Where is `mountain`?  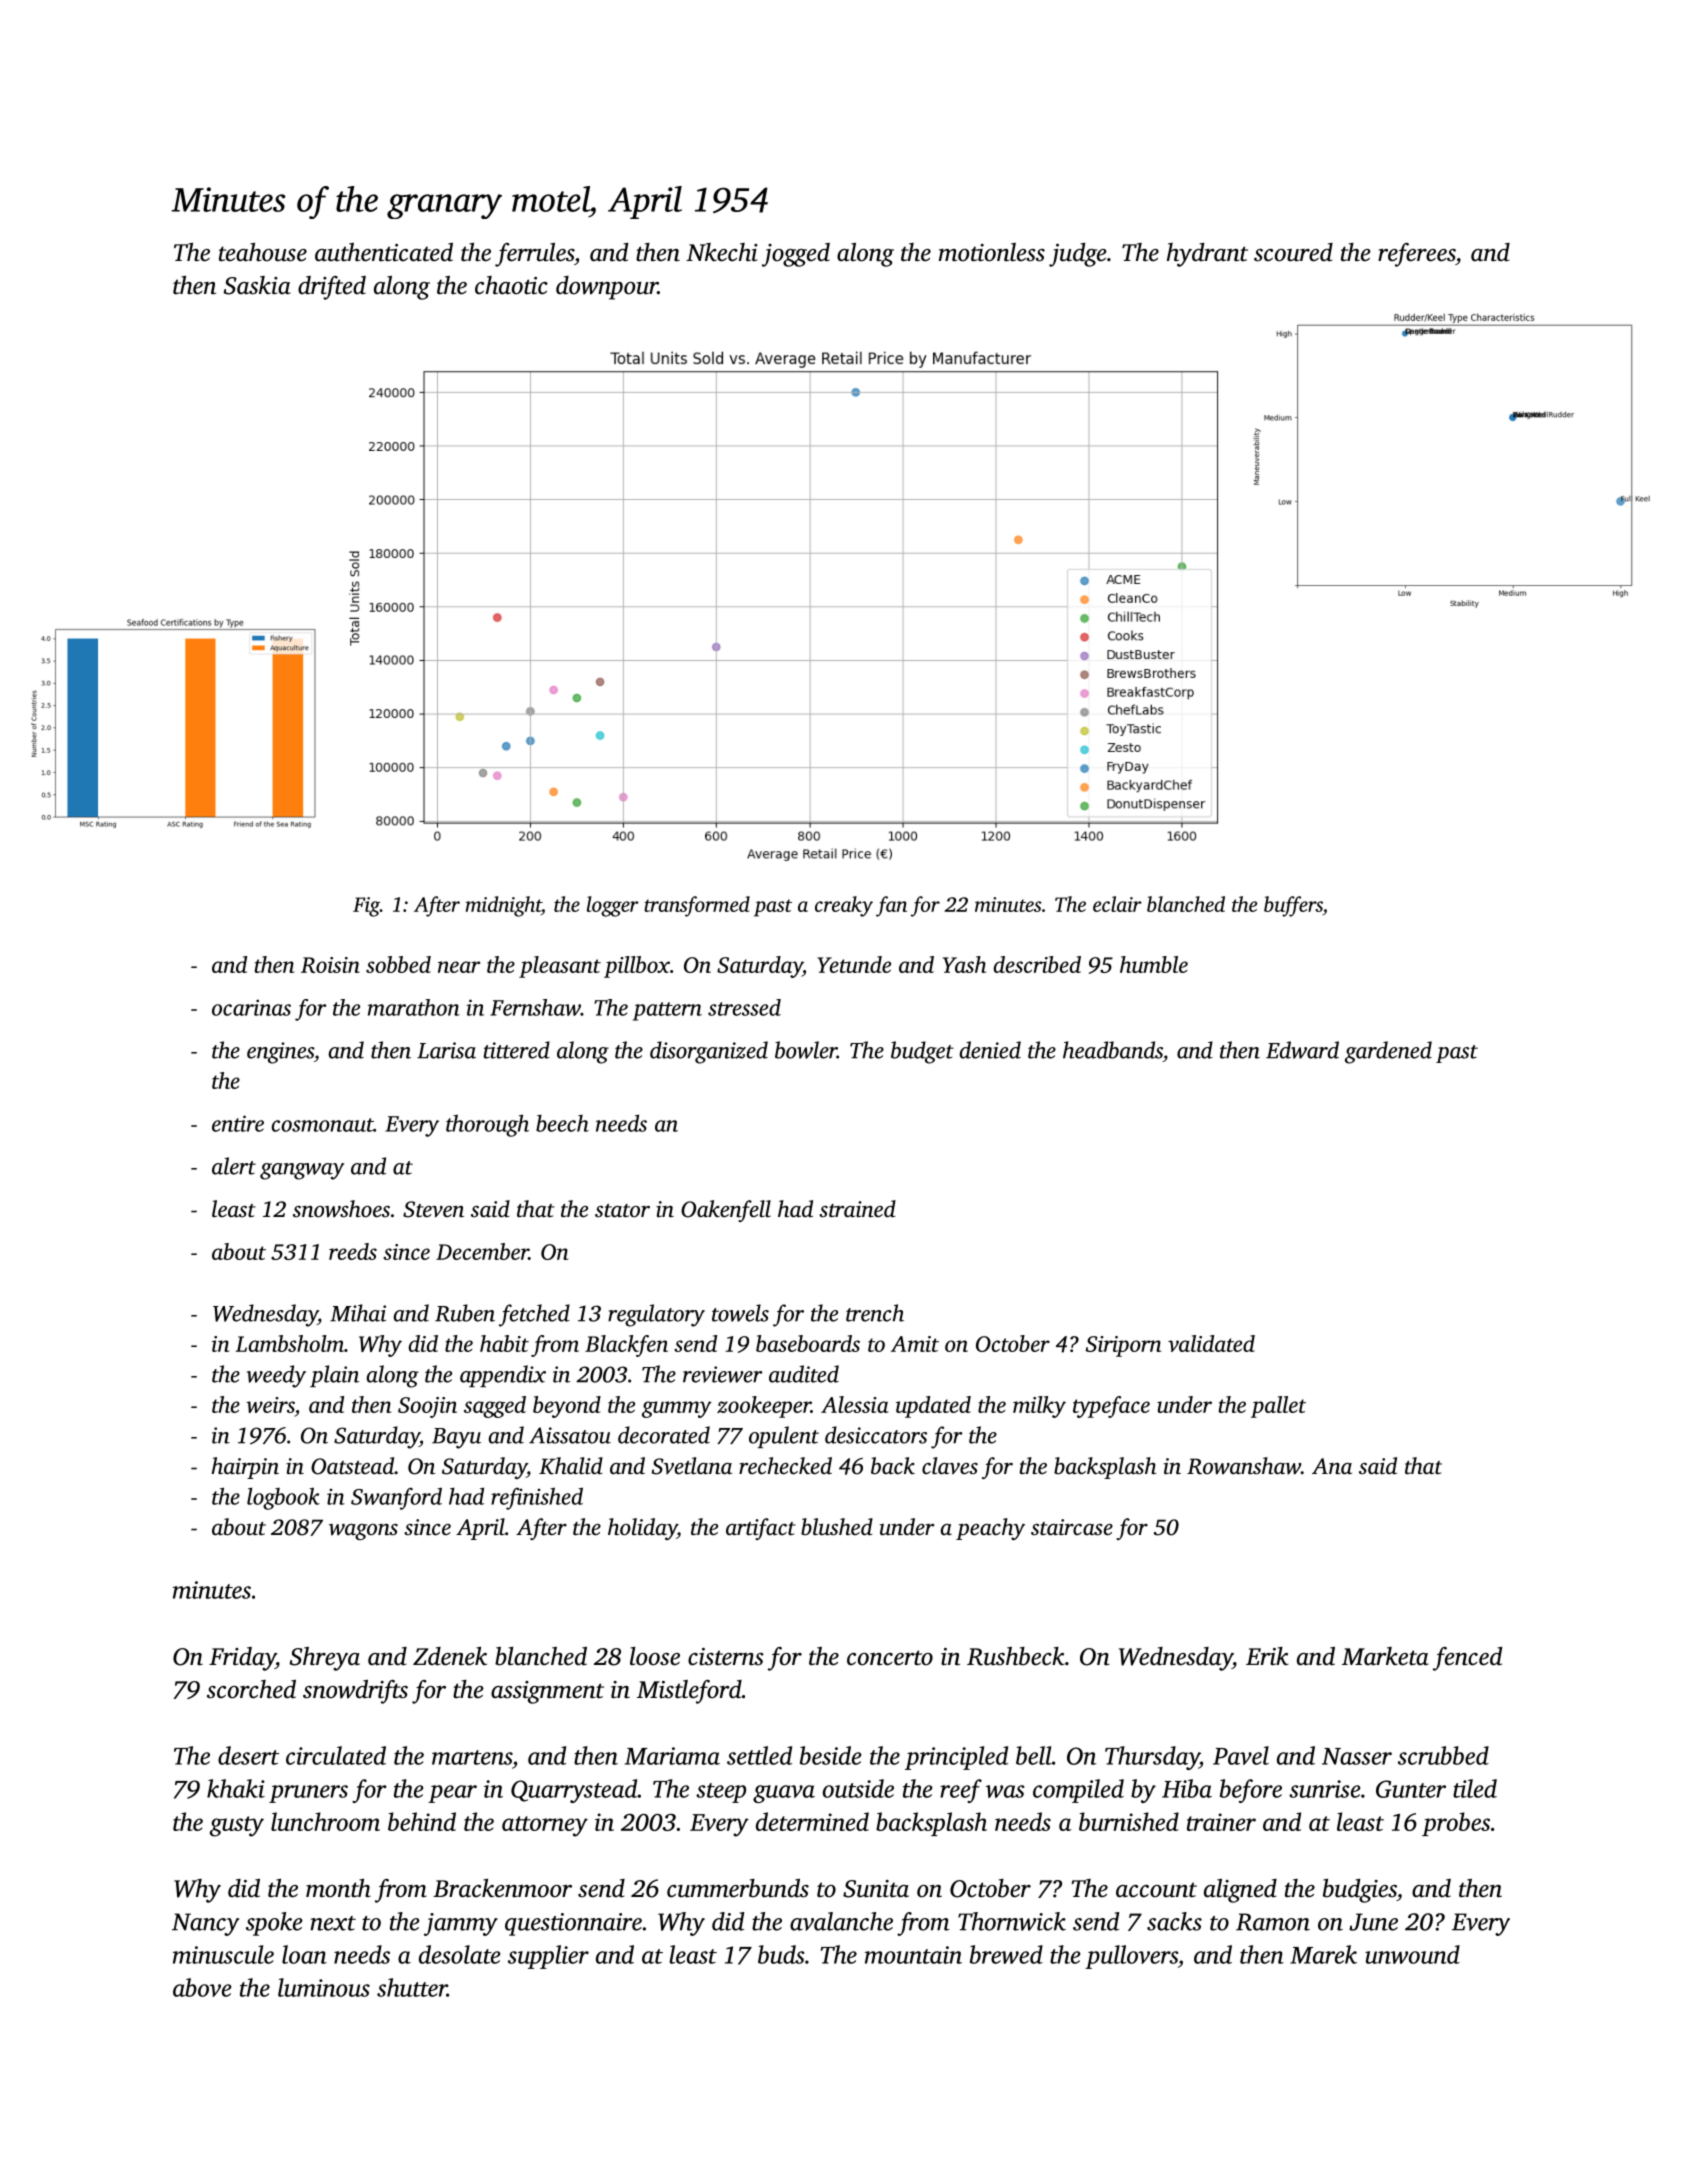
mountain is located at coordinates (913, 1955).
